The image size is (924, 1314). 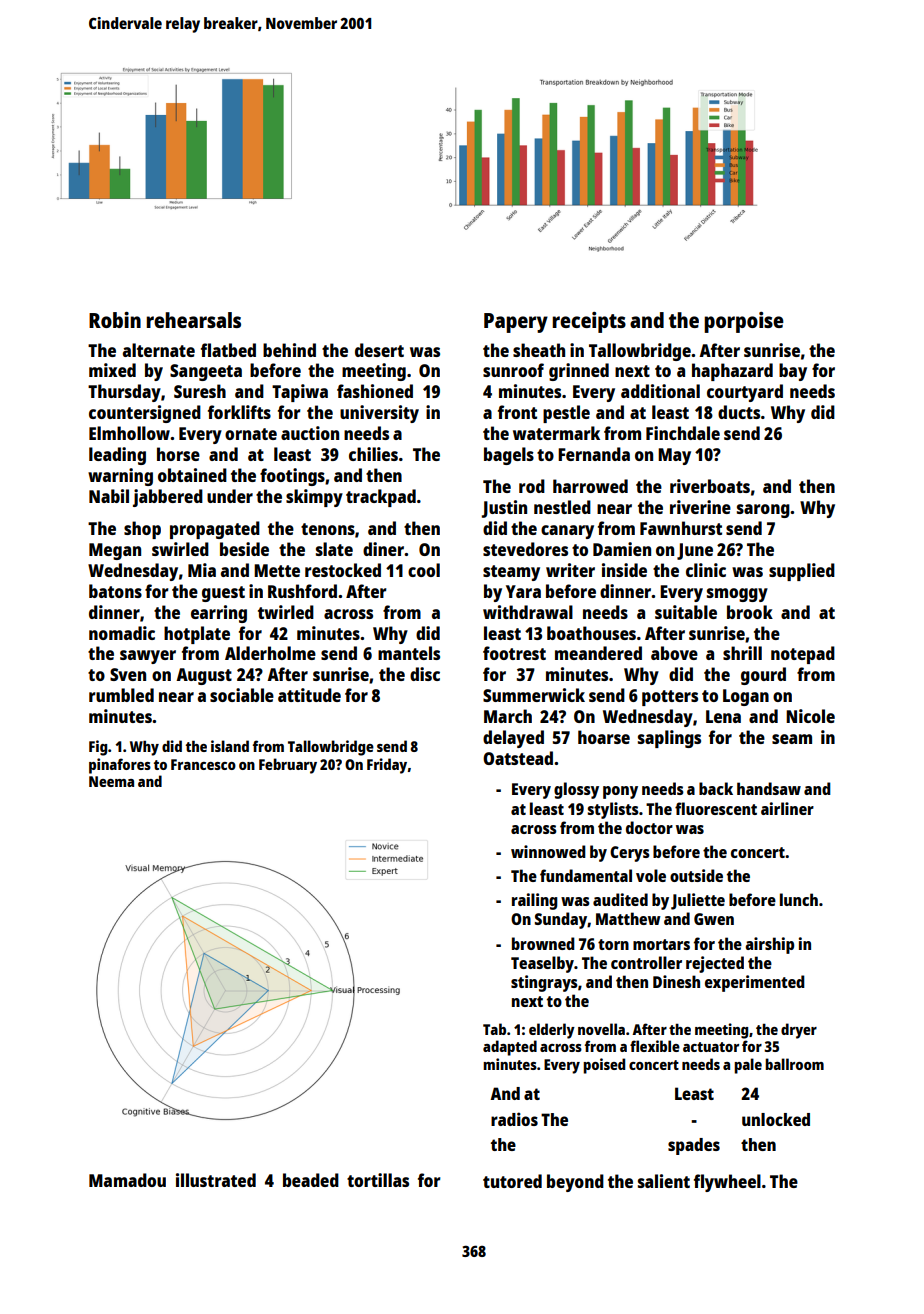 What do you see at coordinates (289, 350) in the screenshot?
I see `behind` at bounding box center [289, 350].
